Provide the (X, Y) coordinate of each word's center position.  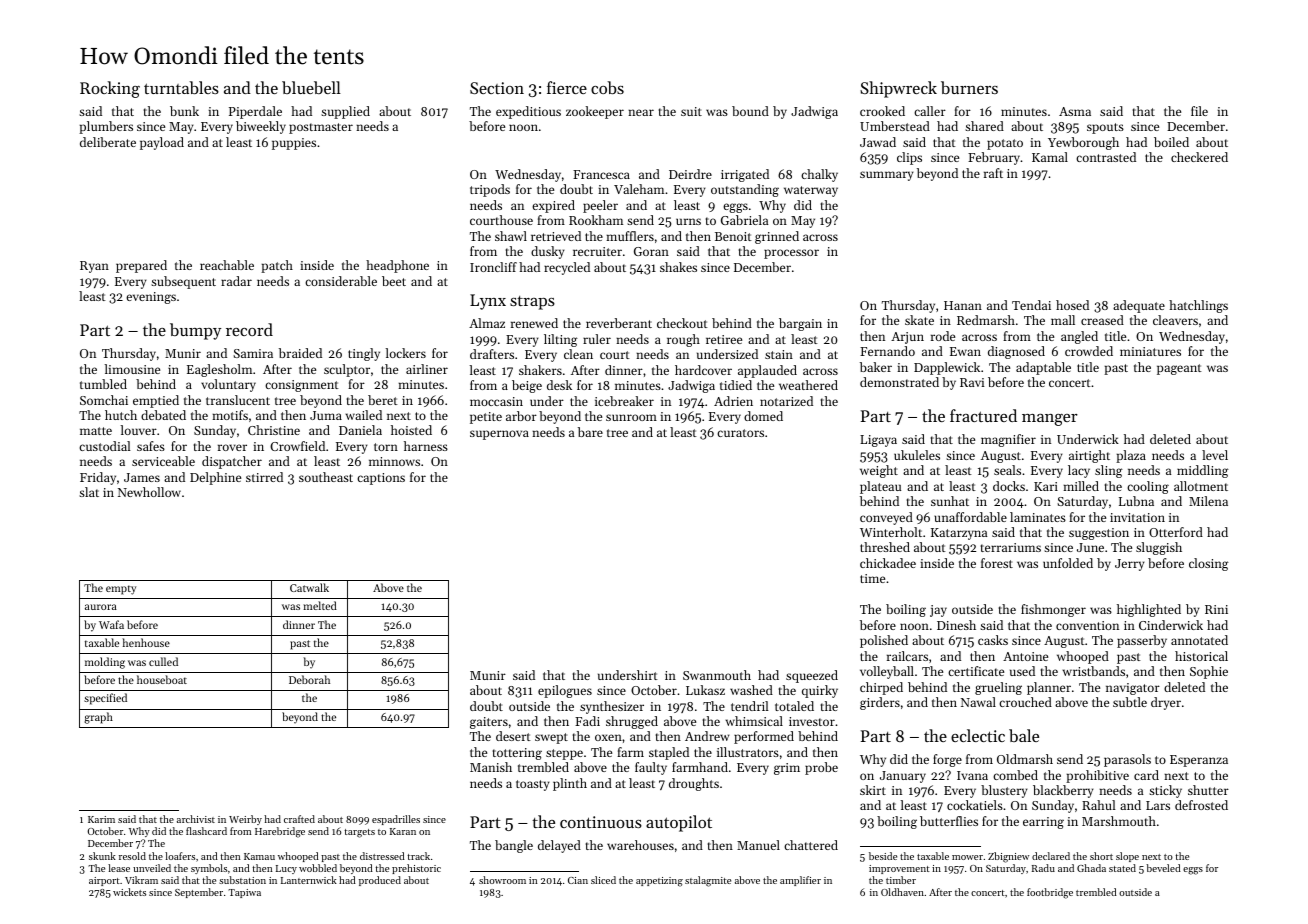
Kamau (259, 856)
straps (532, 303)
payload (162, 143)
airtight (1089, 456)
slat (89, 492)
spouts (1105, 128)
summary (887, 176)
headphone (397, 266)
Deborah (309, 679)
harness (426, 446)
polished (884, 641)
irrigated (745, 175)
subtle (1130, 702)
